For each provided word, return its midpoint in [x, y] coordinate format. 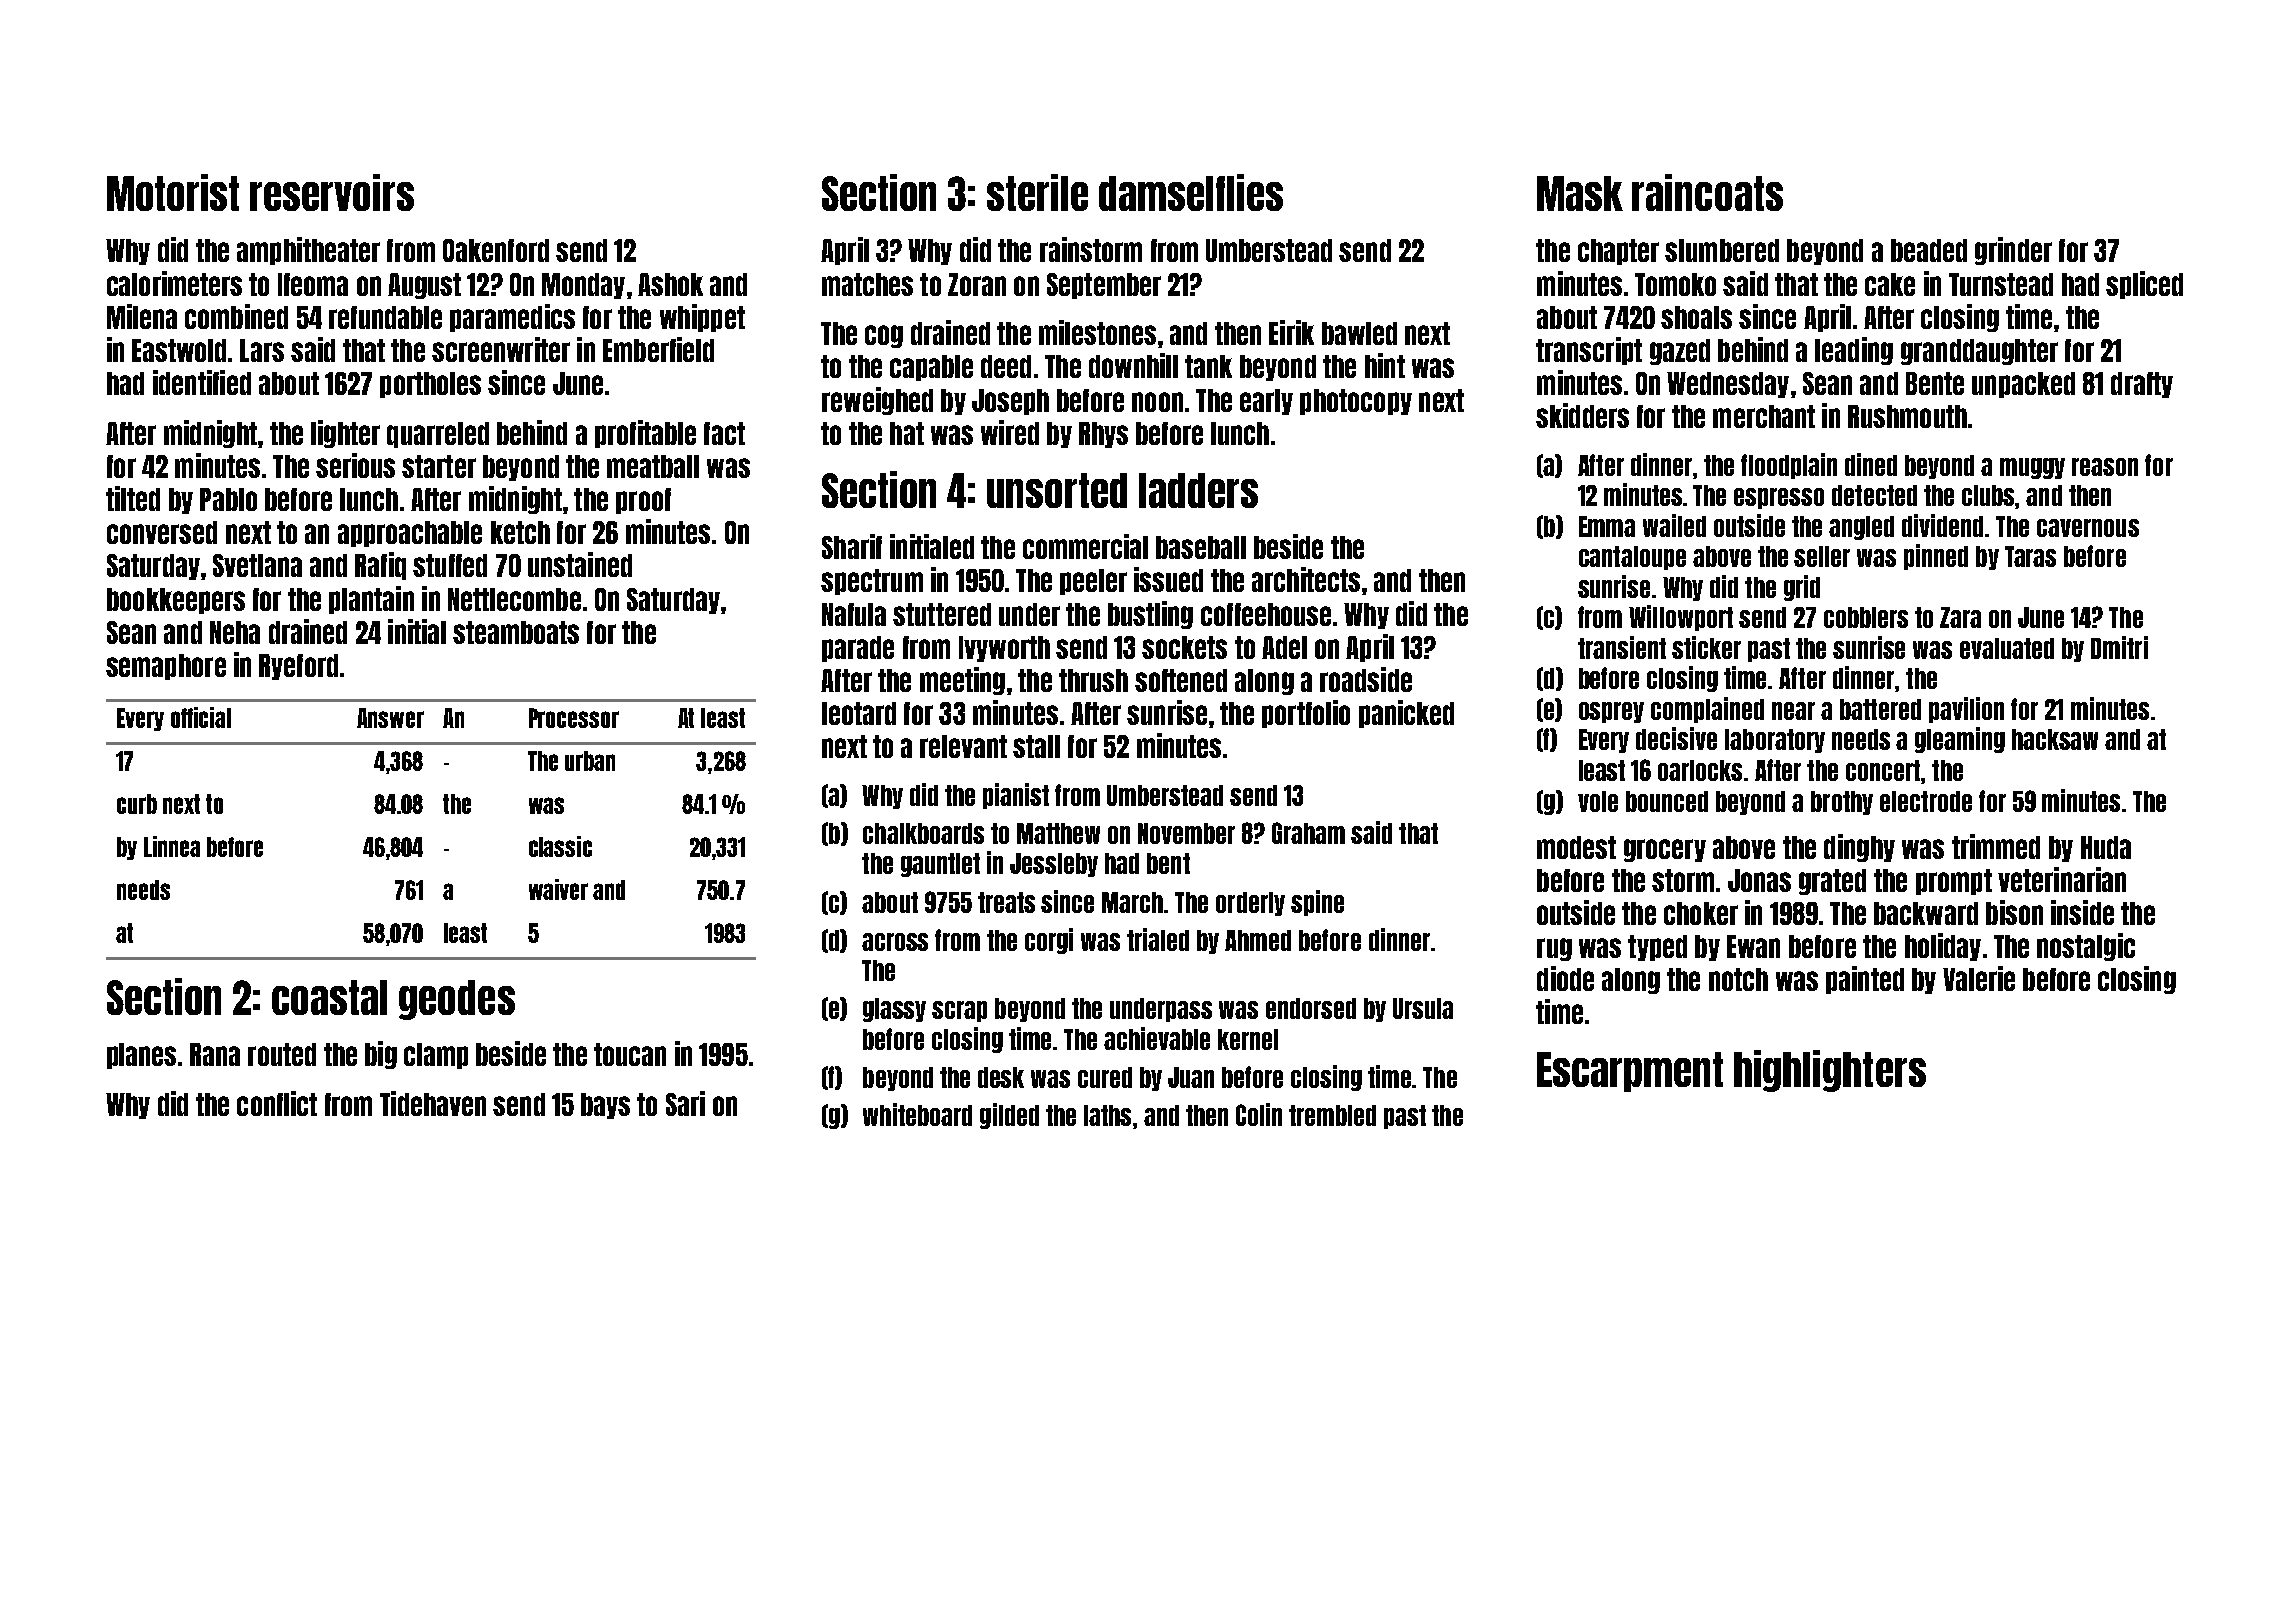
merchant [1764, 416]
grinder [2013, 251]
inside [2082, 912]
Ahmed [1258, 940]
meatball [653, 466]
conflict [277, 1103]
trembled [1332, 1115]
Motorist [173, 192]
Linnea [172, 846]
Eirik [1291, 332]
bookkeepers [176, 601]
